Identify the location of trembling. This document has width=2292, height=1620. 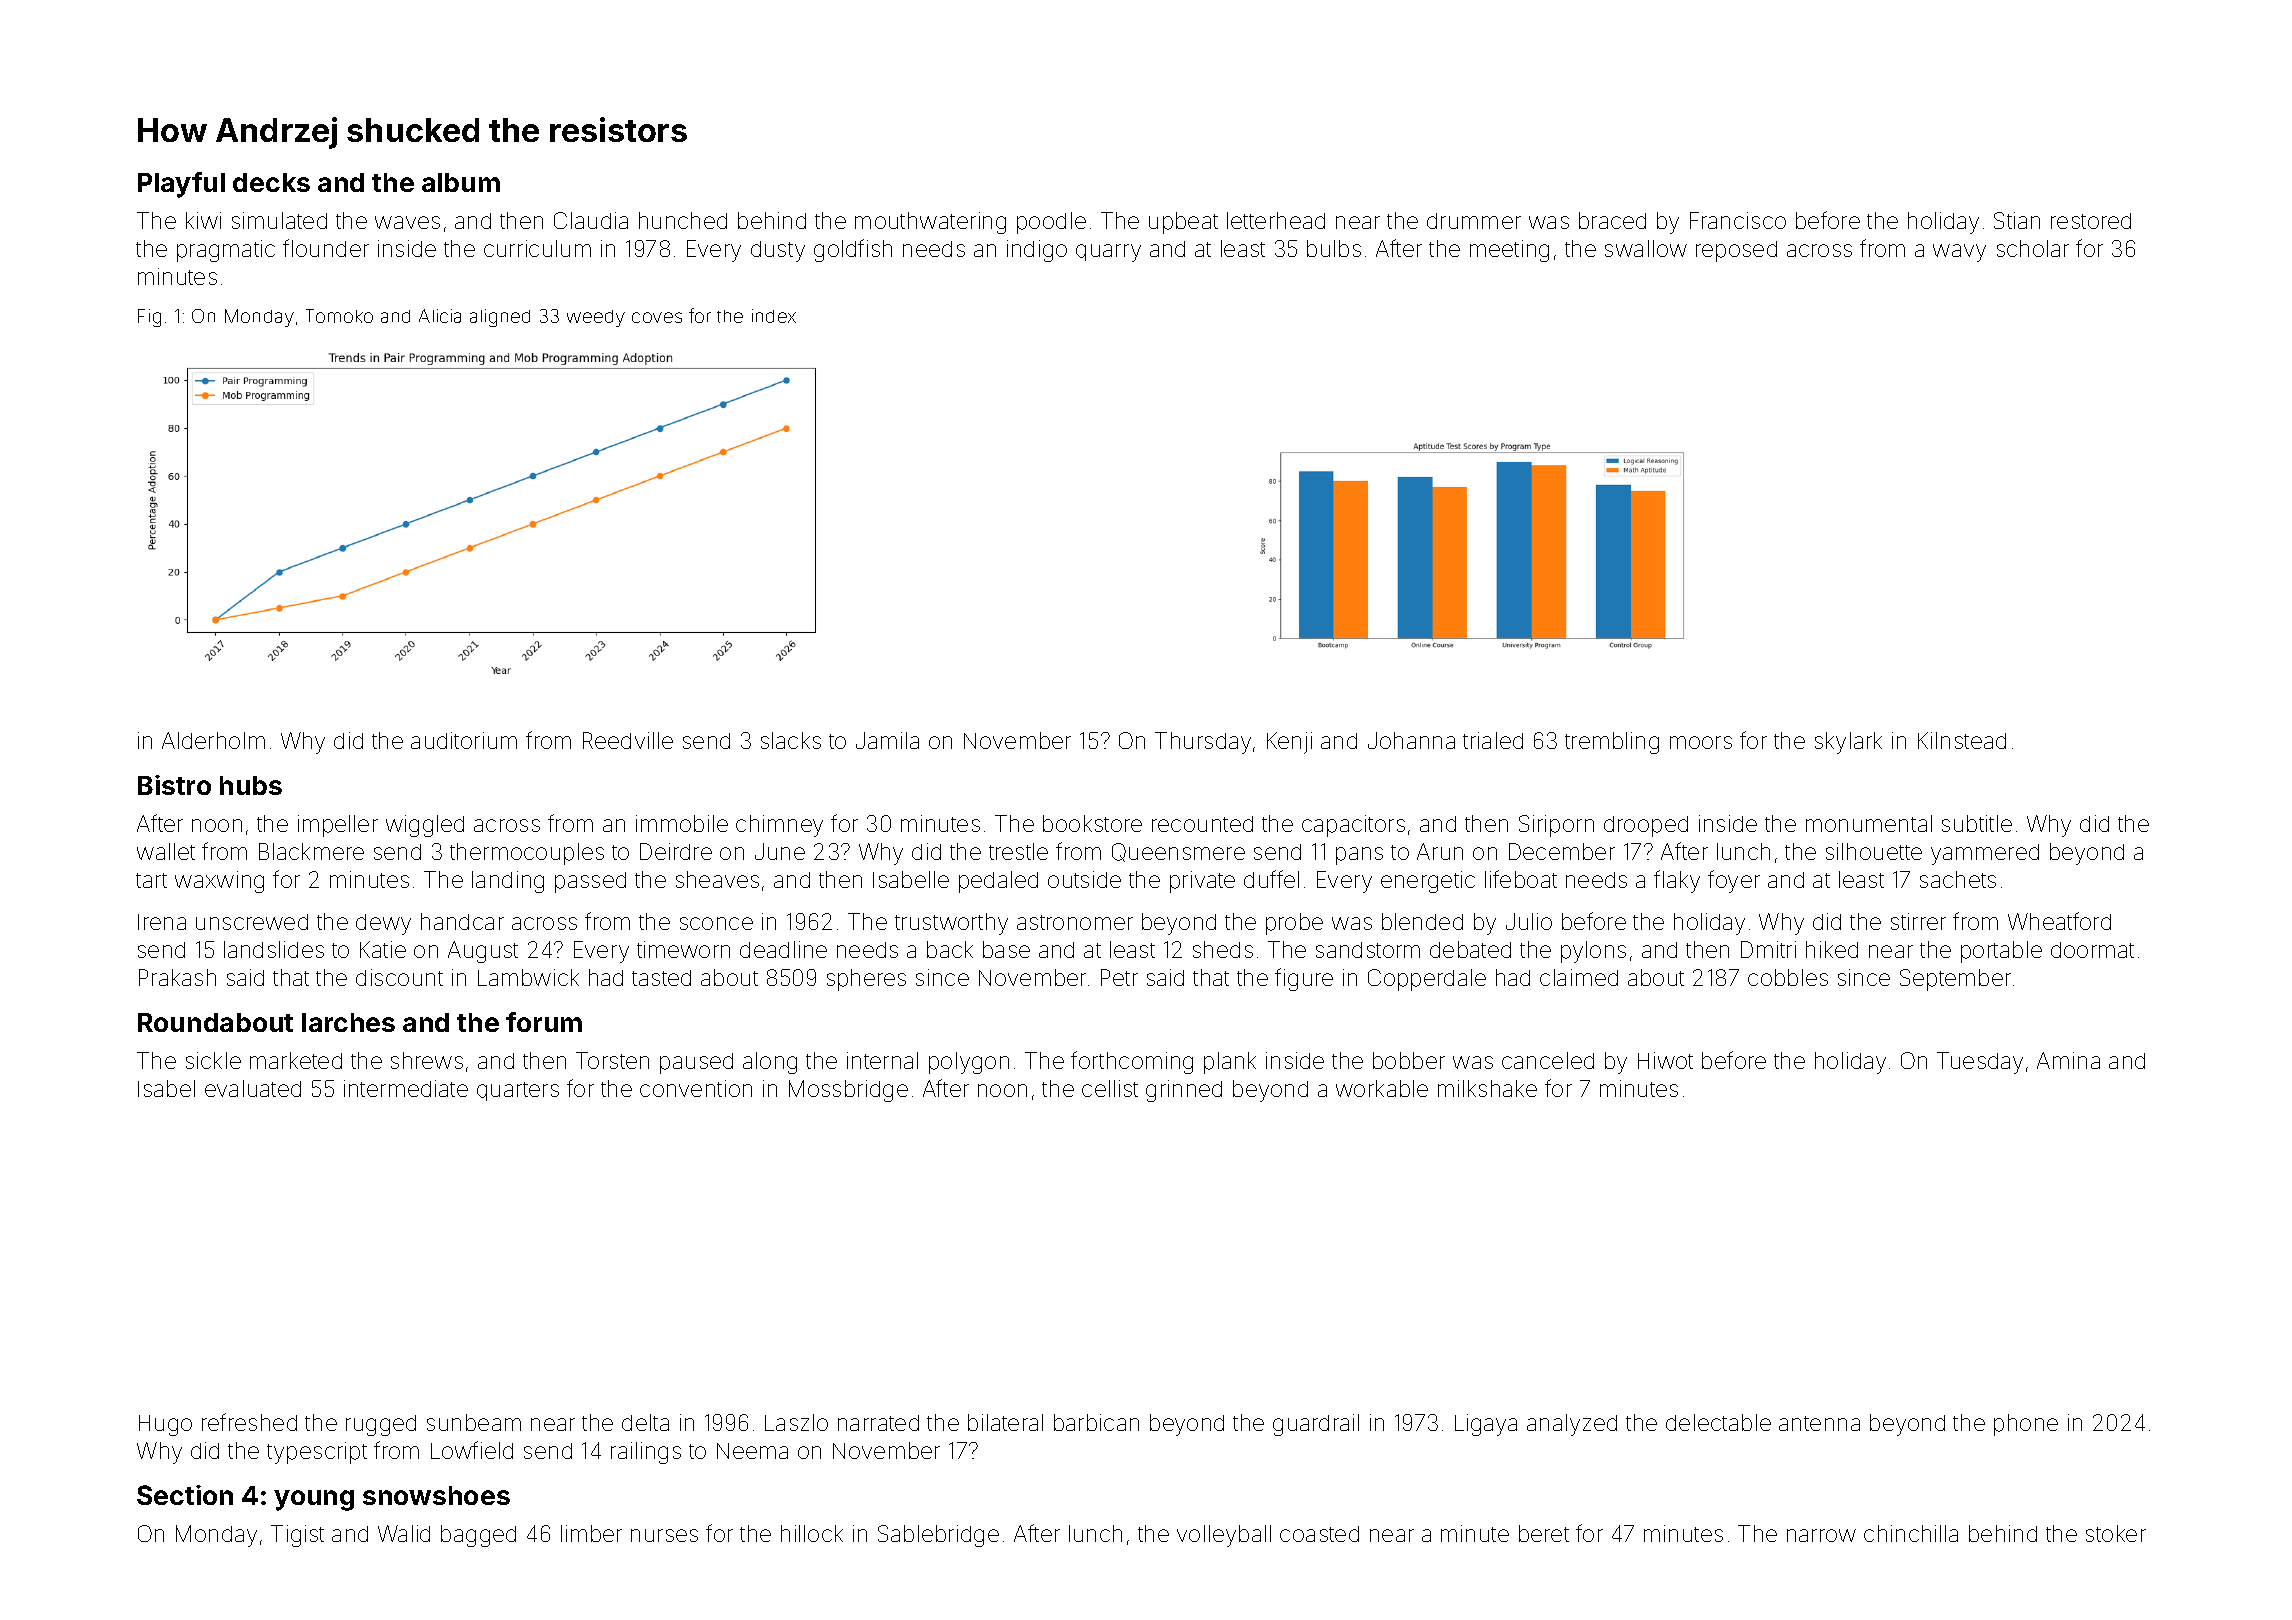
(1612, 743).
